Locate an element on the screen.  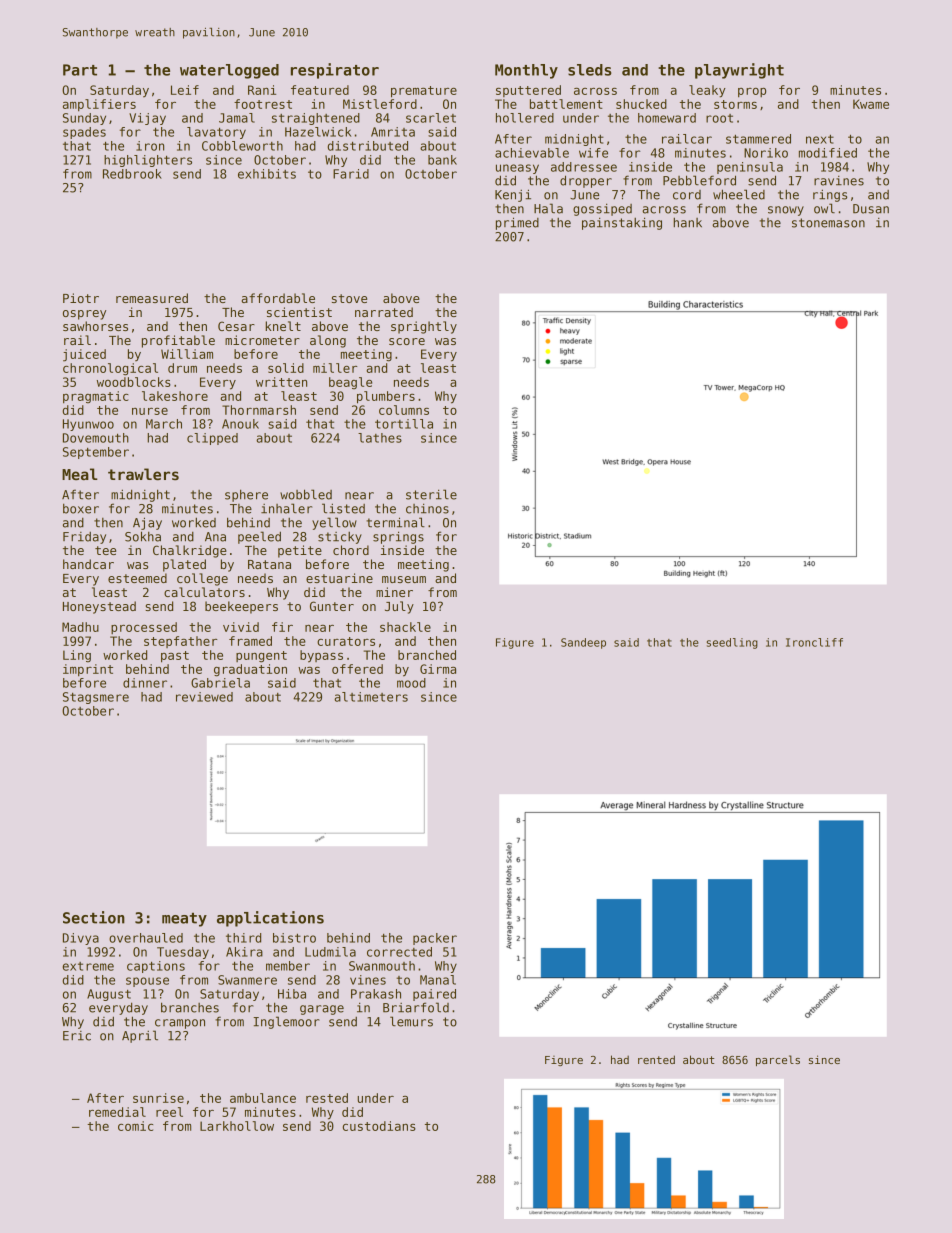
applications is located at coordinates (270, 919).
